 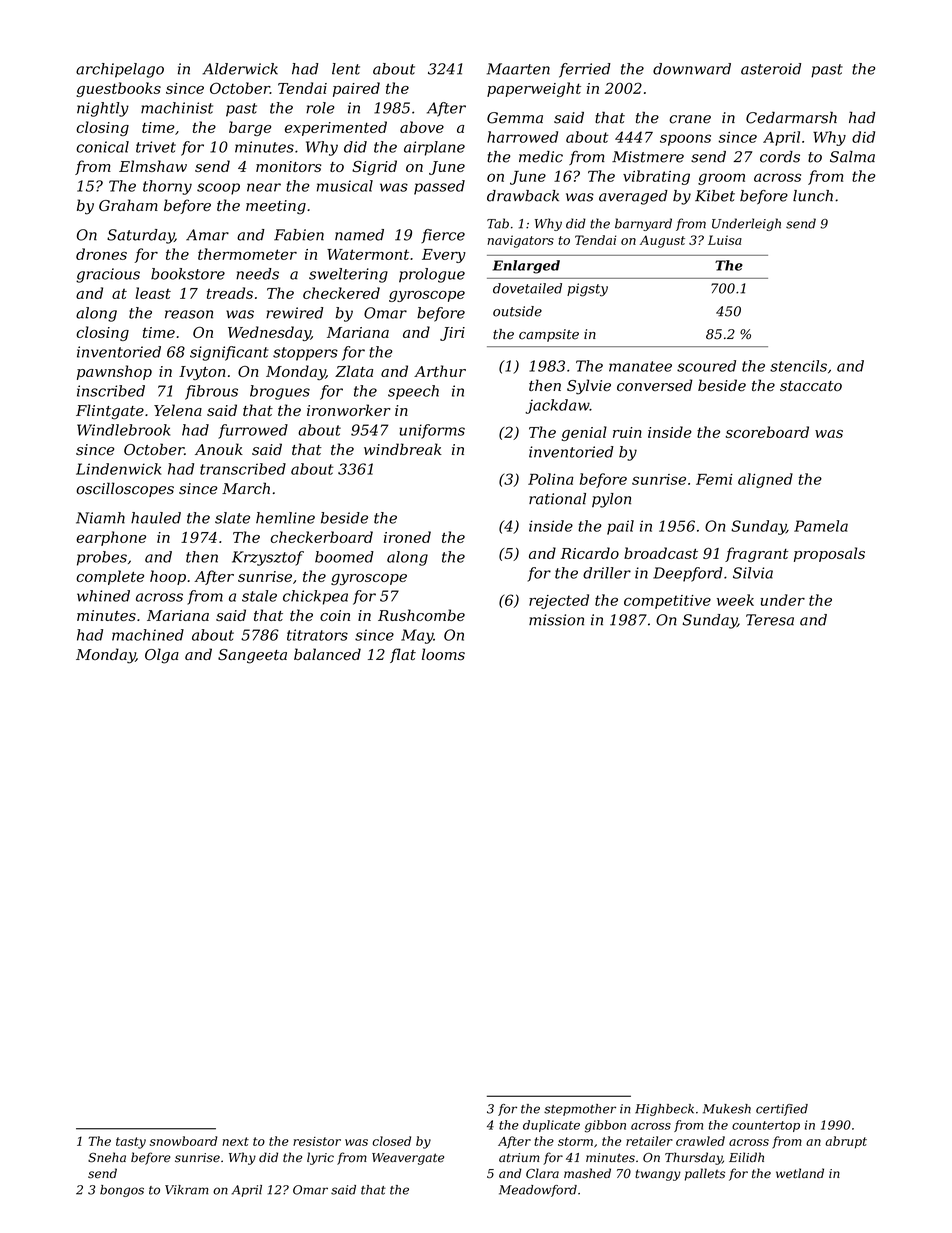 What do you see at coordinates (443, 236) in the screenshot?
I see `fierce` at bounding box center [443, 236].
